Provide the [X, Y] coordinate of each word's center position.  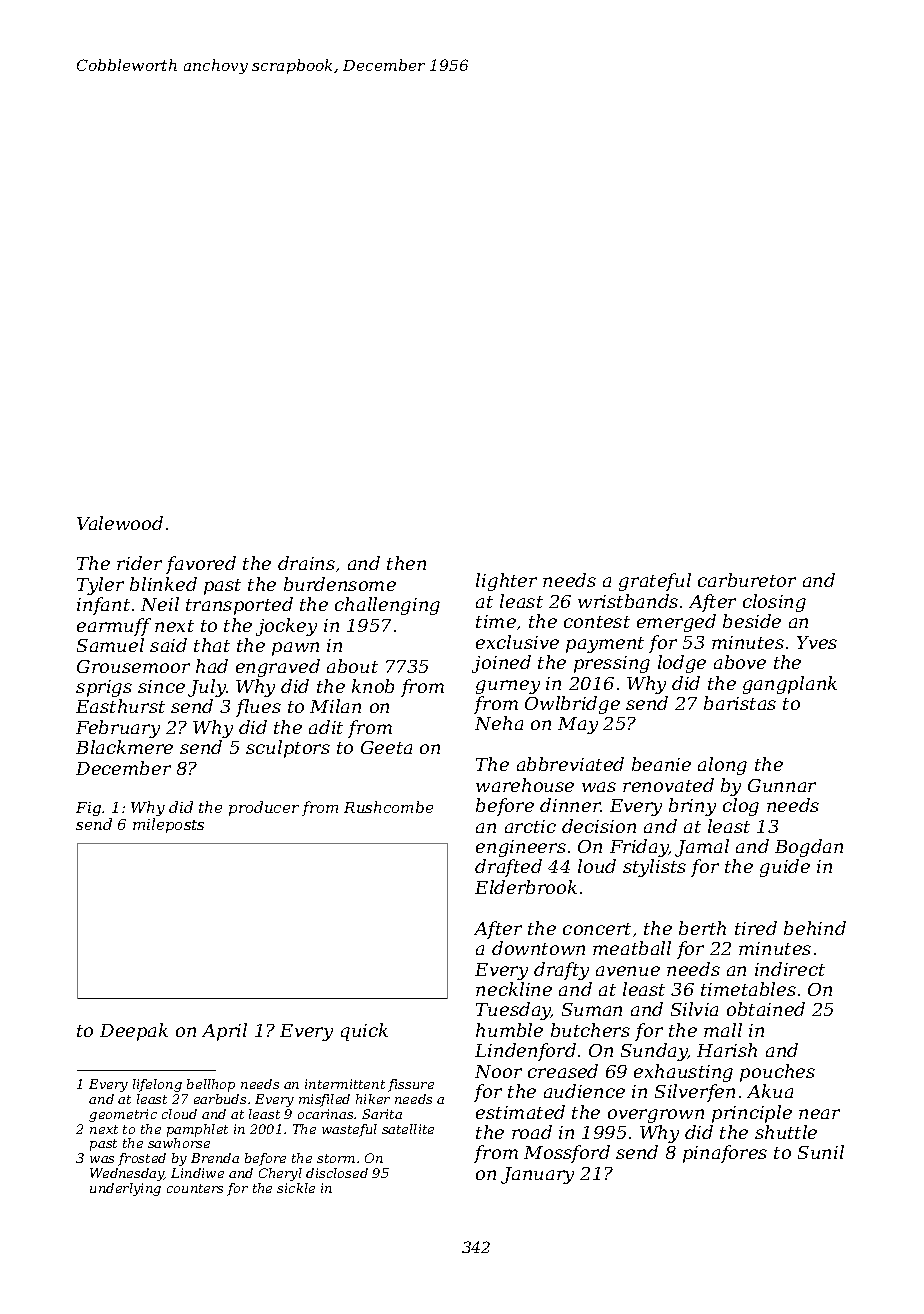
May [578, 725]
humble [509, 1030]
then [406, 563]
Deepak [134, 1032]
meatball [632, 948]
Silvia [694, 1009]
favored [201, 565]
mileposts [168, 825]
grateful [655, 582]
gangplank [790, 685]
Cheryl [280, 1174]
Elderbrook [526, 887]
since [161, 686]
